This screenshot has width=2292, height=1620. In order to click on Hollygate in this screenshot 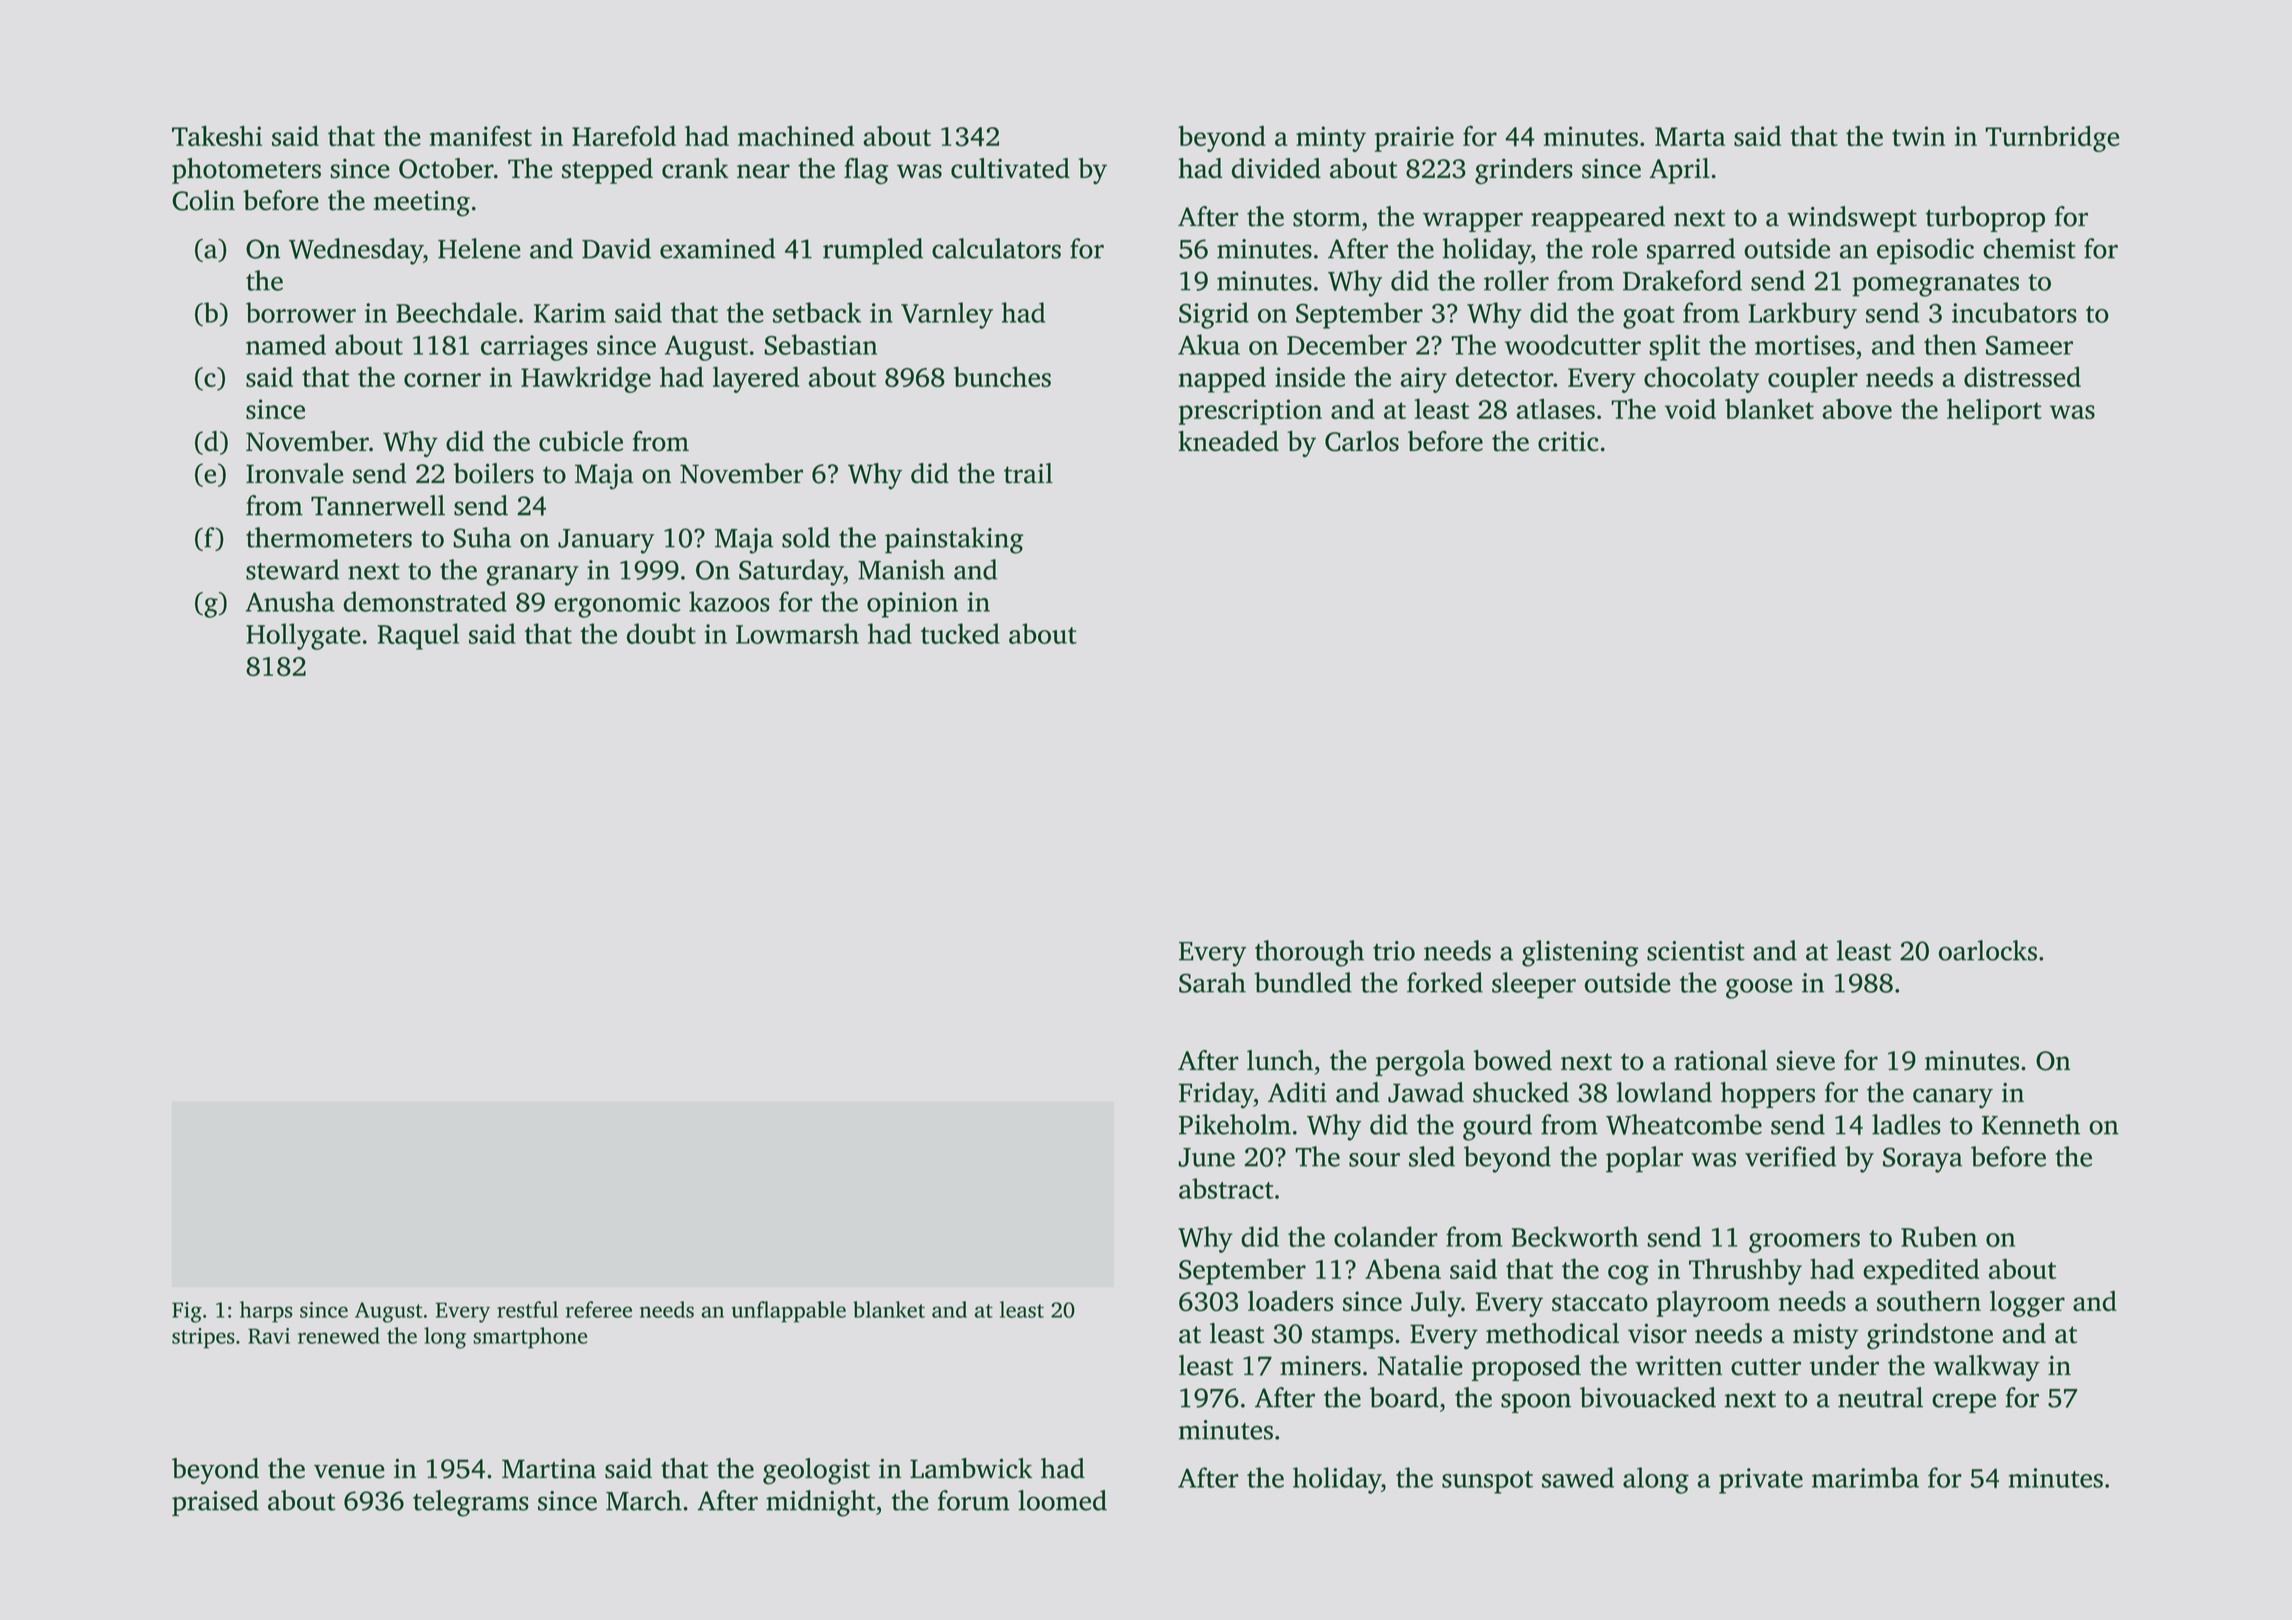, I will do `click(303, 636)`.
